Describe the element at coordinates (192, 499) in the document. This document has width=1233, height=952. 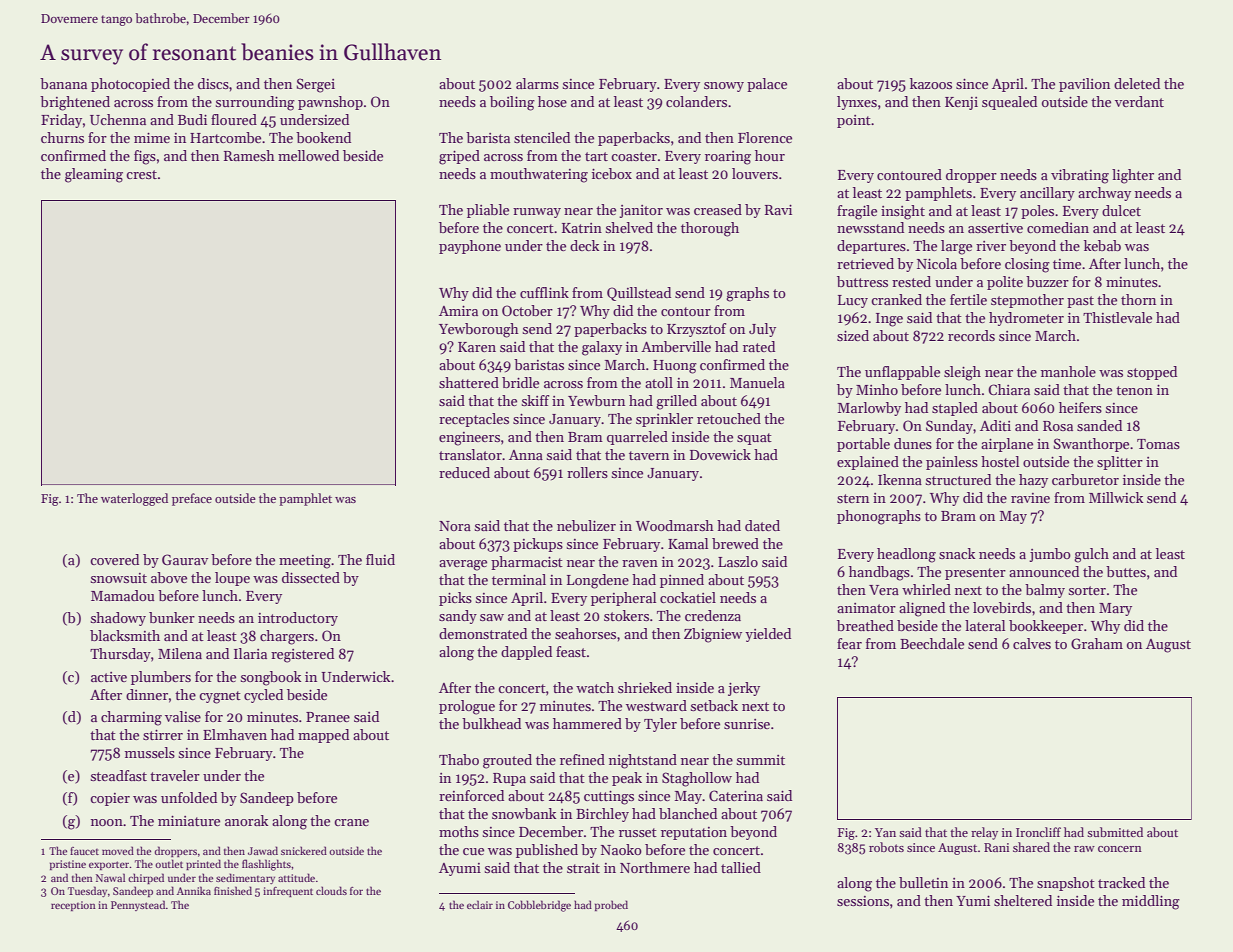
I see `preface` at that location.
